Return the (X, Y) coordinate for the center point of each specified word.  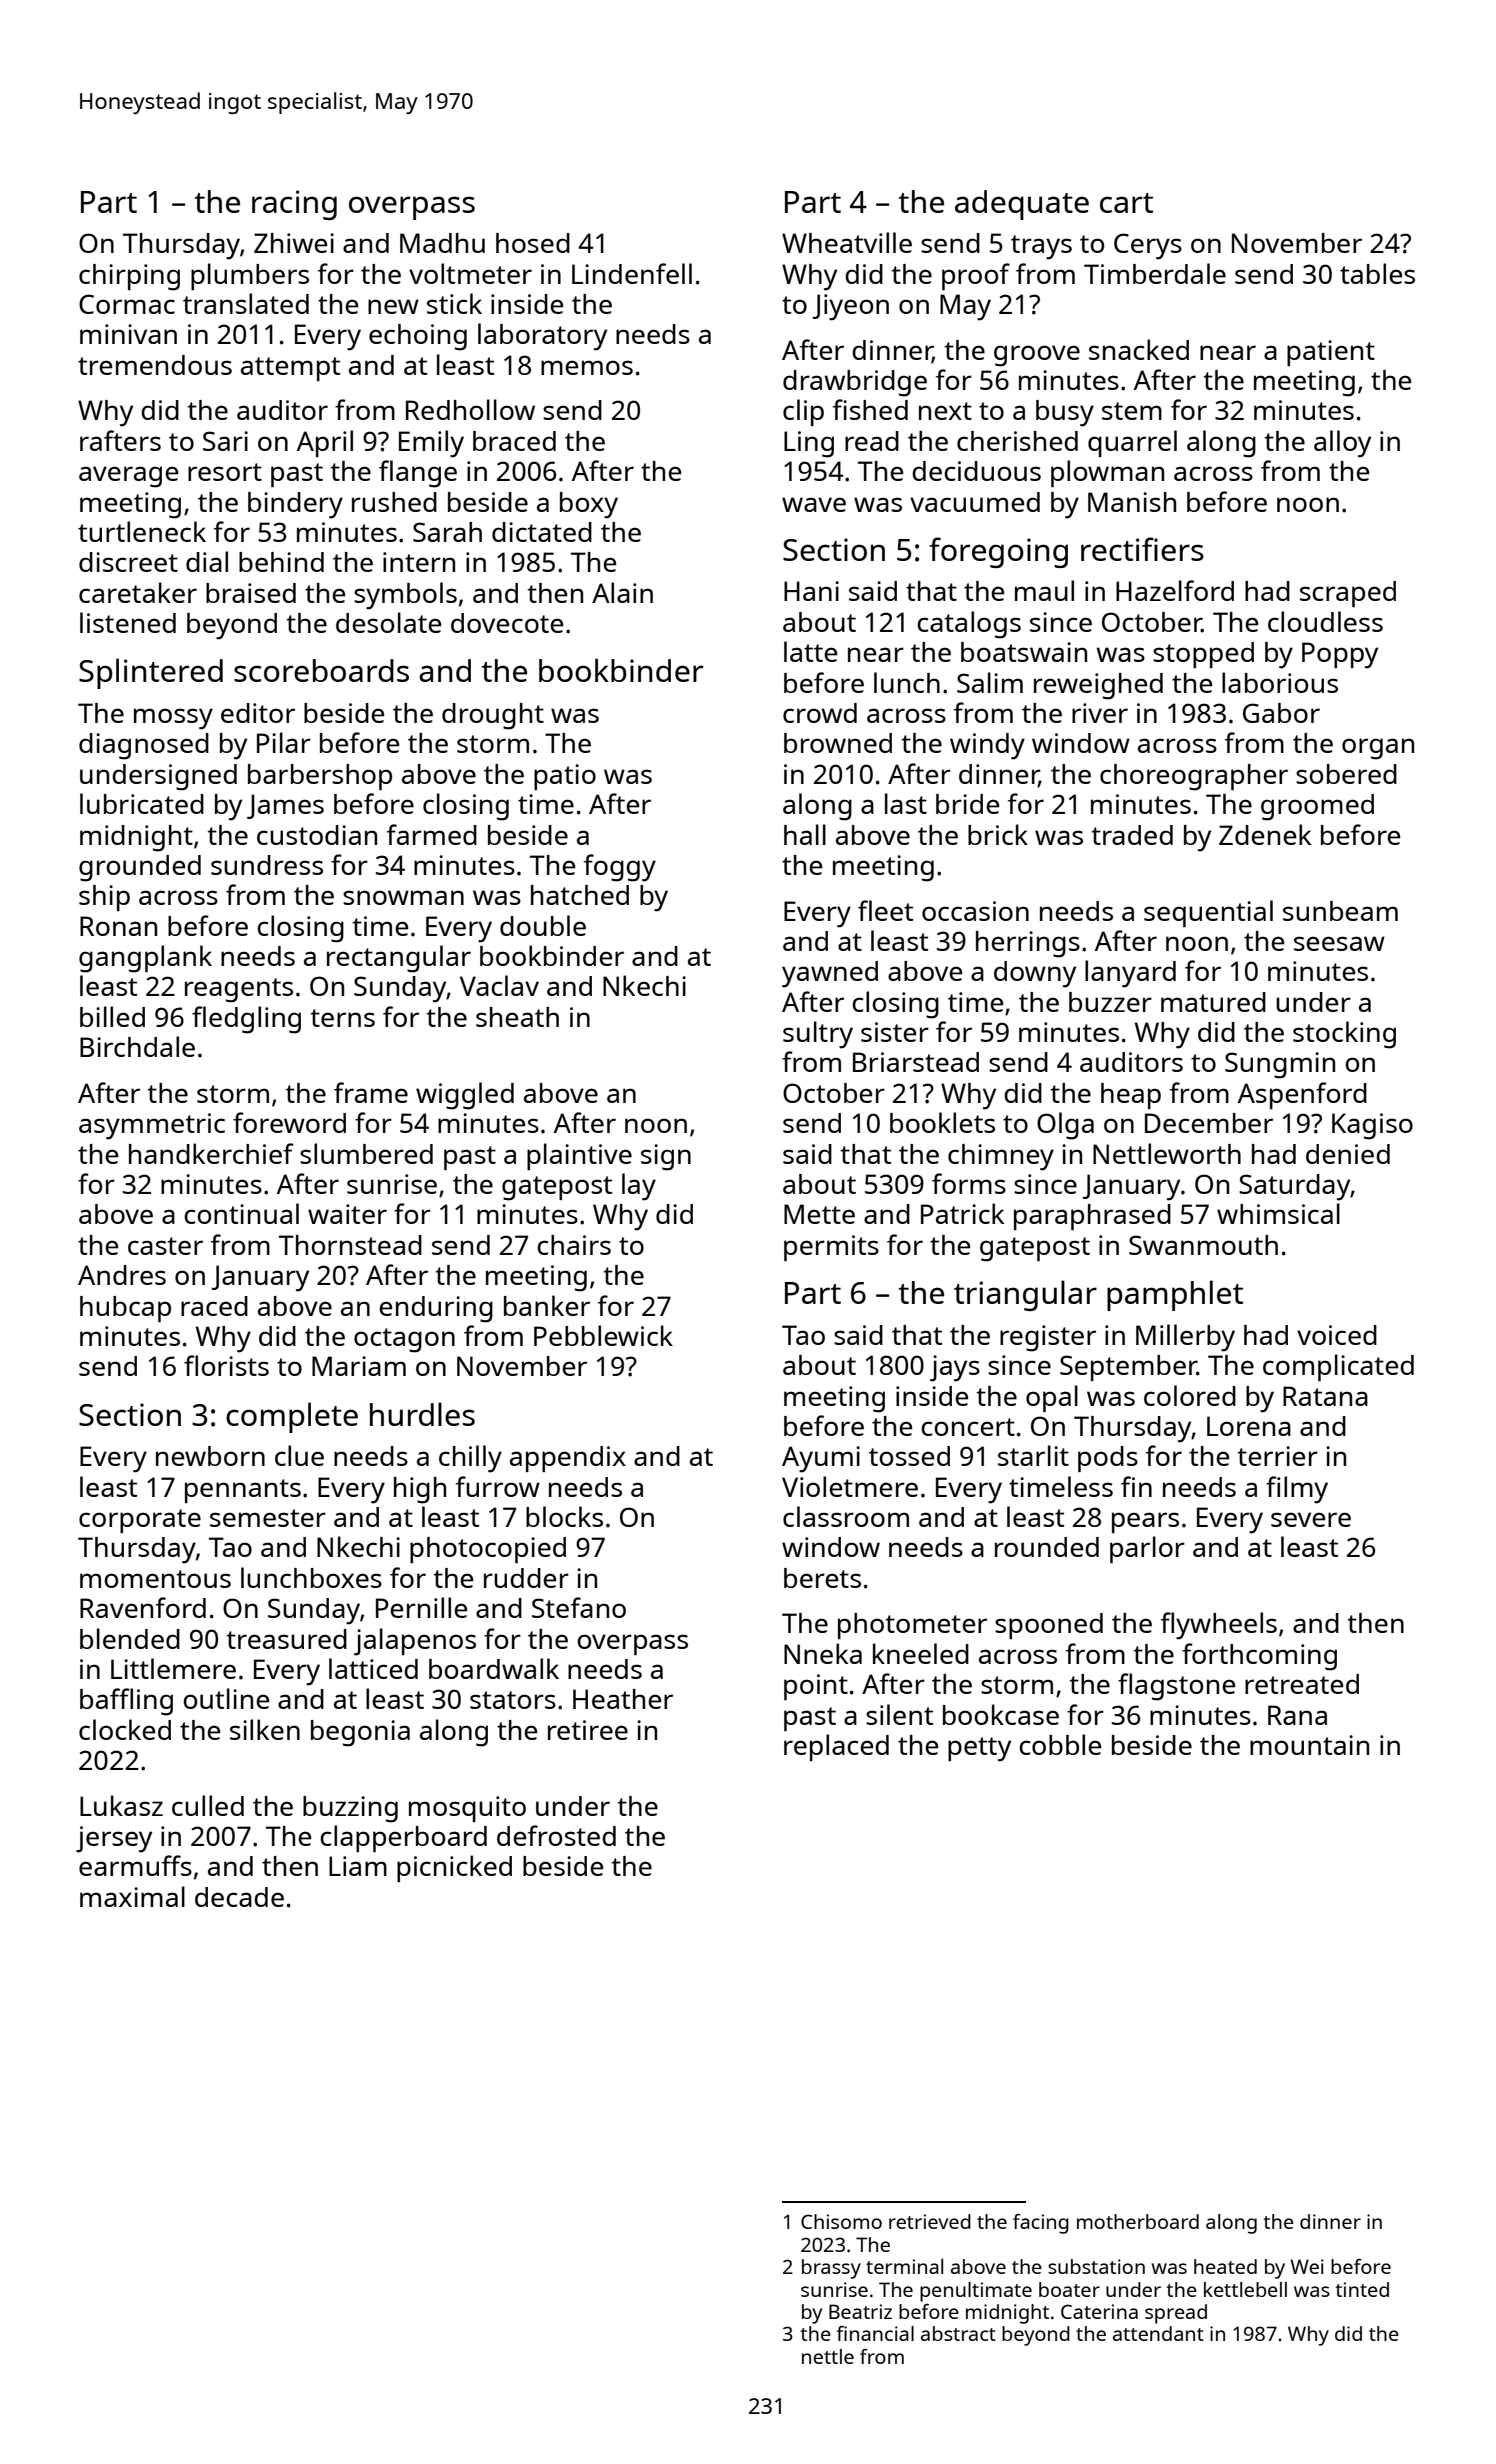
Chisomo (841, 2221)
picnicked (454, 1868)
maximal (132, 1896)
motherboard (1138, 2221)
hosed (533, 243)
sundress (267, 865)
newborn (210, 1456)
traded (1132, 835)
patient (1331, 353)
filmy (1297, 1490)
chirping (129, 277)
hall (805, 834)
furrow (498, 1486)
